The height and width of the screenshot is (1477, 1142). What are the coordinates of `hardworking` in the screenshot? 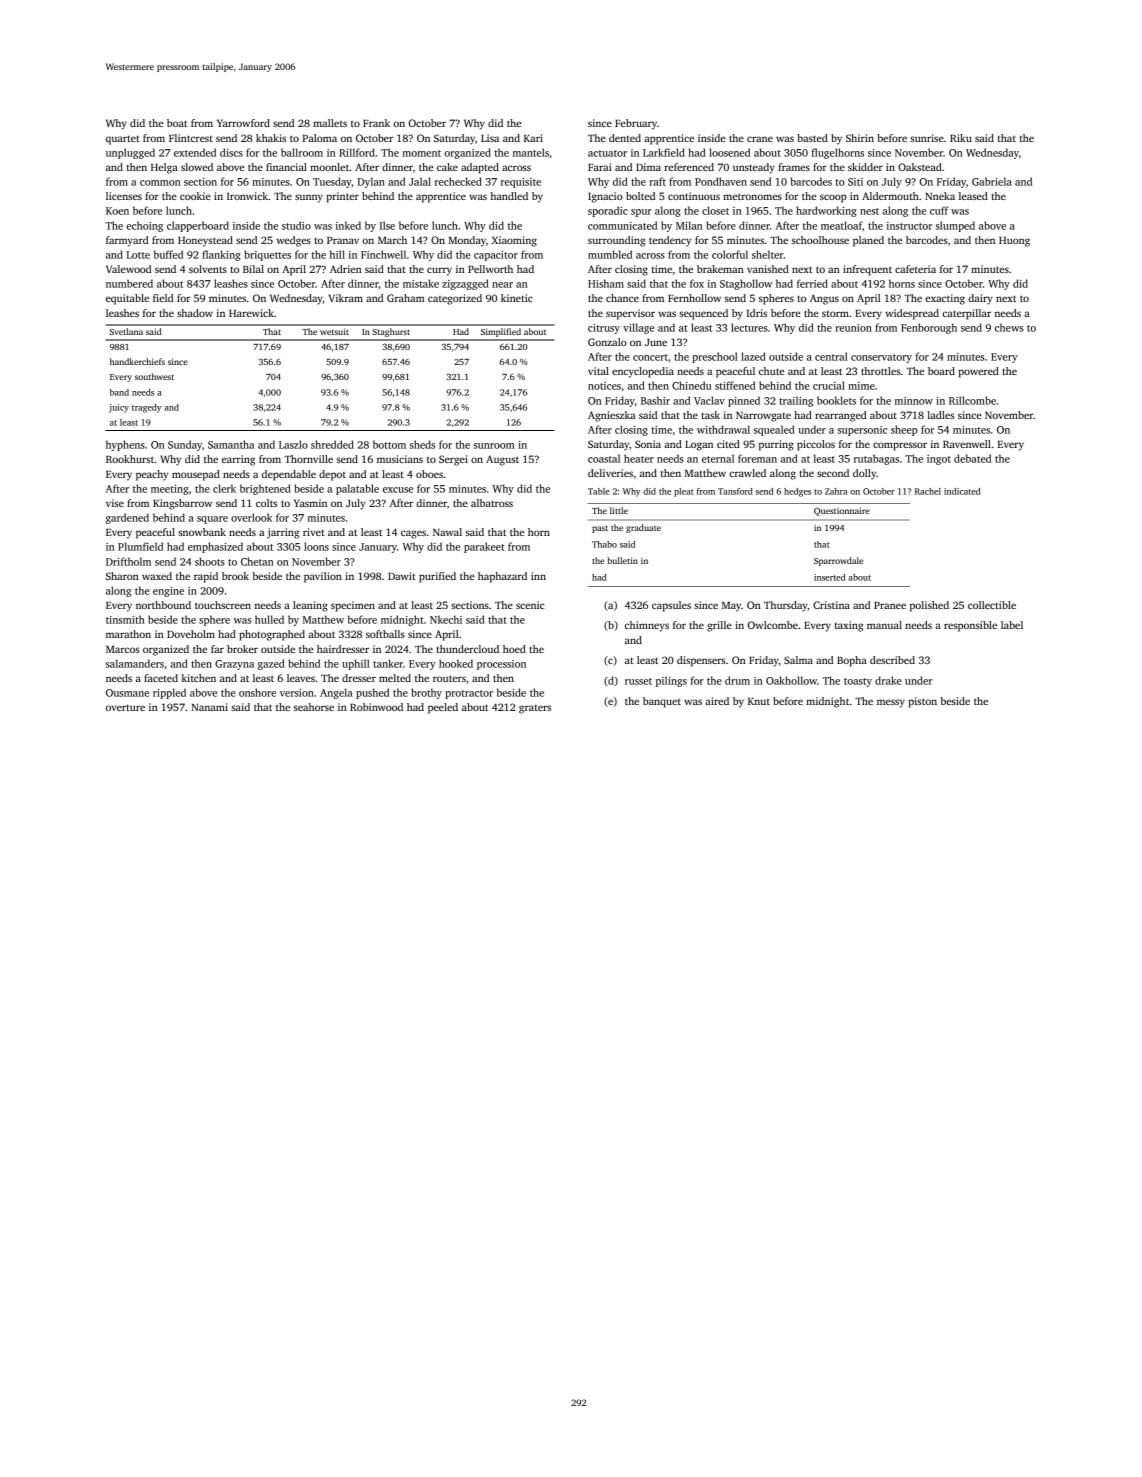 It's located at (826, 211).
